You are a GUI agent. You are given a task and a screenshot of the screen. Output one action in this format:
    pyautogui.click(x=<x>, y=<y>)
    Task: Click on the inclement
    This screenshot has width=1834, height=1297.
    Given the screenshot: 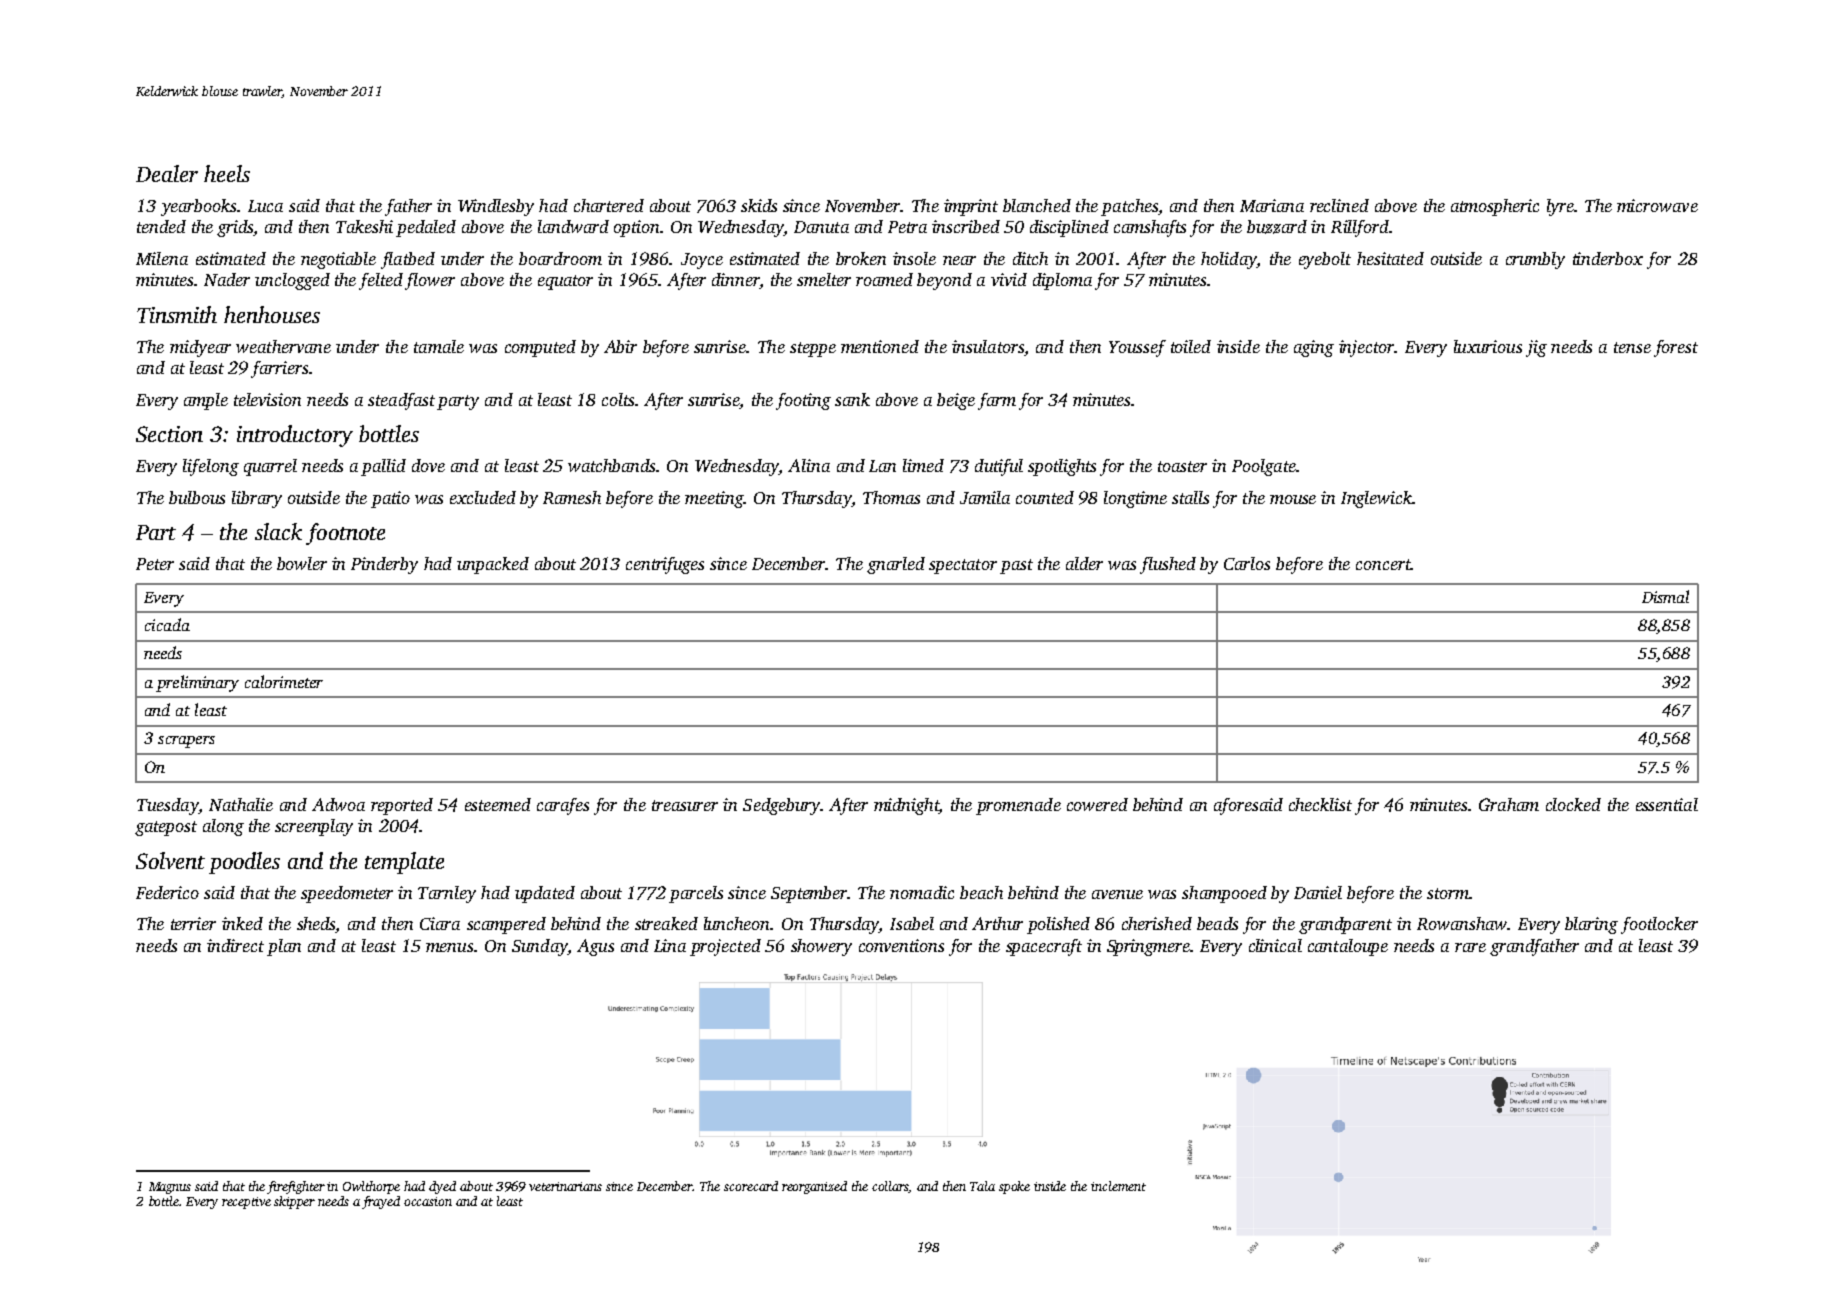 What is the action you would take?
    pyautogui.click(x=1118, y=1186)
